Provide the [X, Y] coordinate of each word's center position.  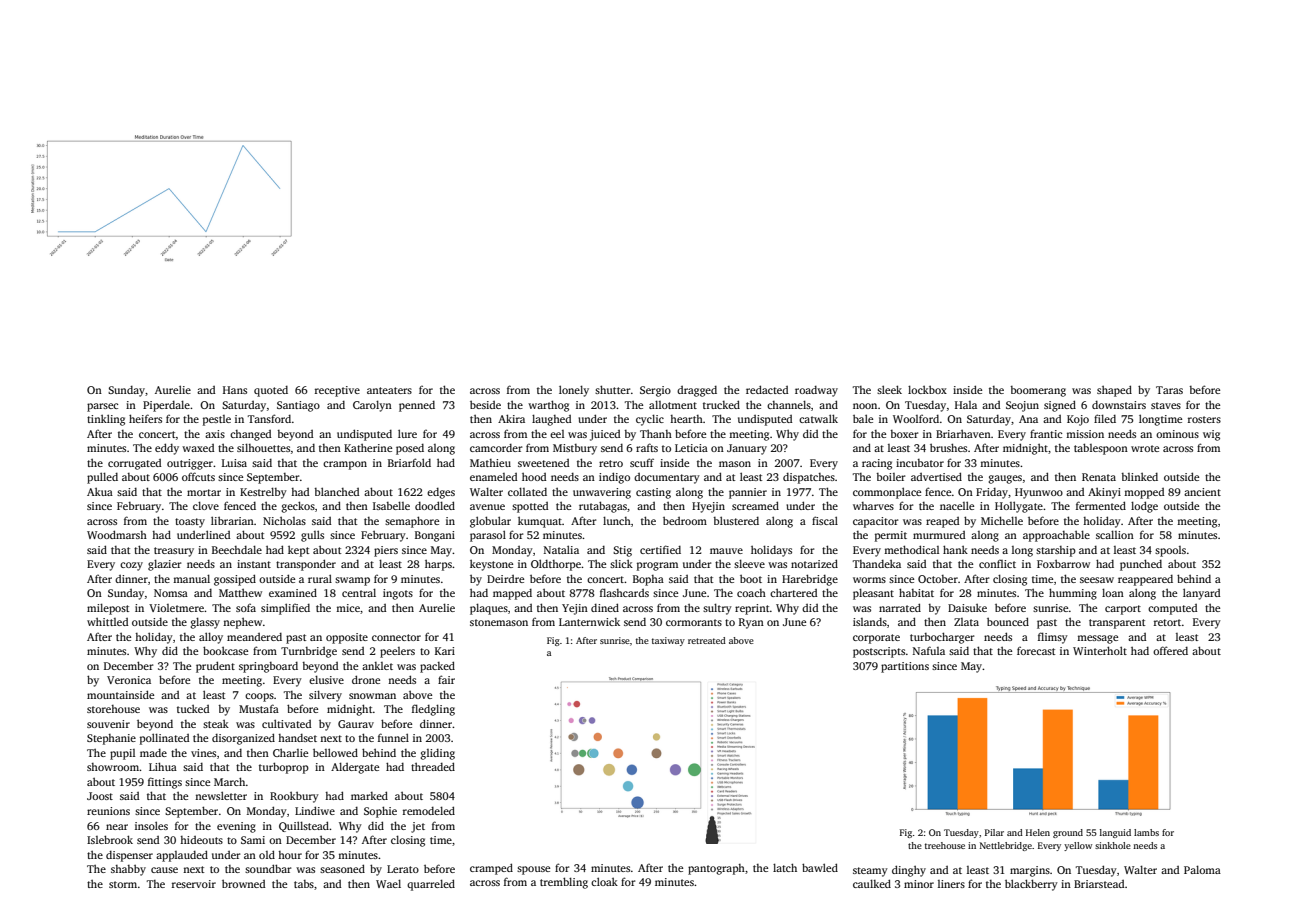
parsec [102, 407]
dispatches [809, 478]
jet [418, 827]
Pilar [994, 832]
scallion [1115, 534]
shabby [128, 870]
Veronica [129, 680]
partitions [905, 667]
